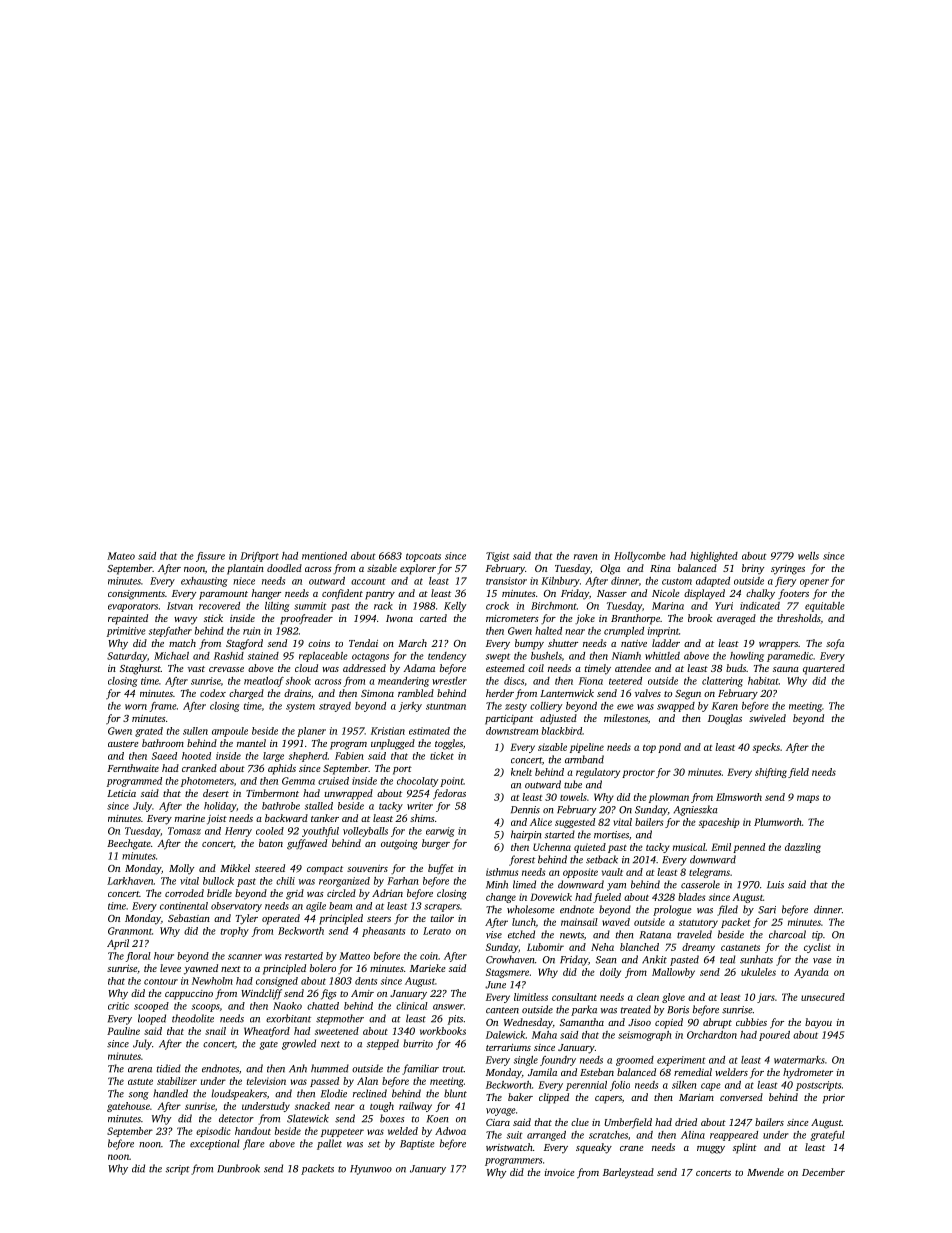 This screenshot has height=1233, width=952. I want to click on scoops, so click(206, 1008).
